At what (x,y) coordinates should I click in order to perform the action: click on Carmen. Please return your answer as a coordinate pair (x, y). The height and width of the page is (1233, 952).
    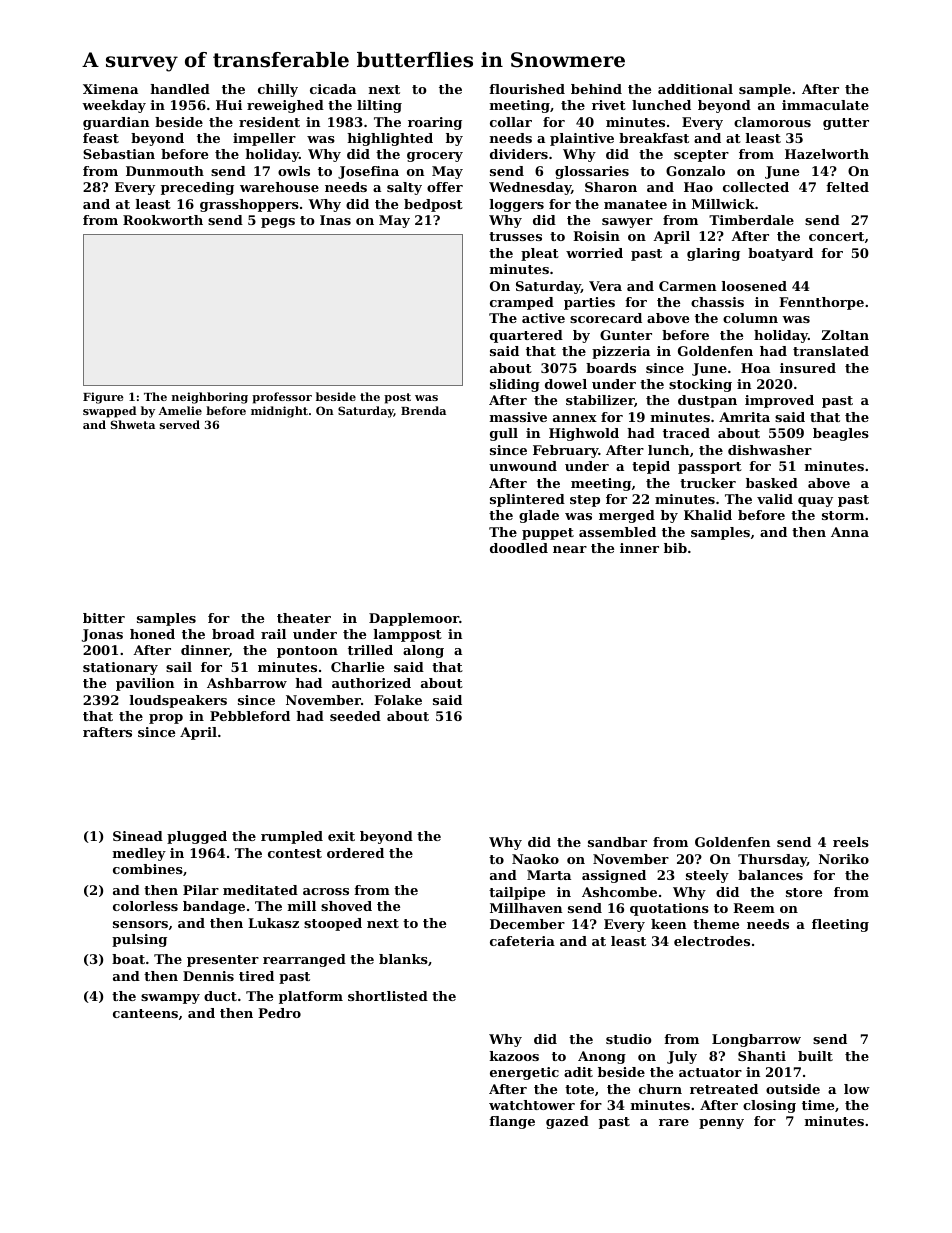
    Looking at the image, I should click on (687, 286).
